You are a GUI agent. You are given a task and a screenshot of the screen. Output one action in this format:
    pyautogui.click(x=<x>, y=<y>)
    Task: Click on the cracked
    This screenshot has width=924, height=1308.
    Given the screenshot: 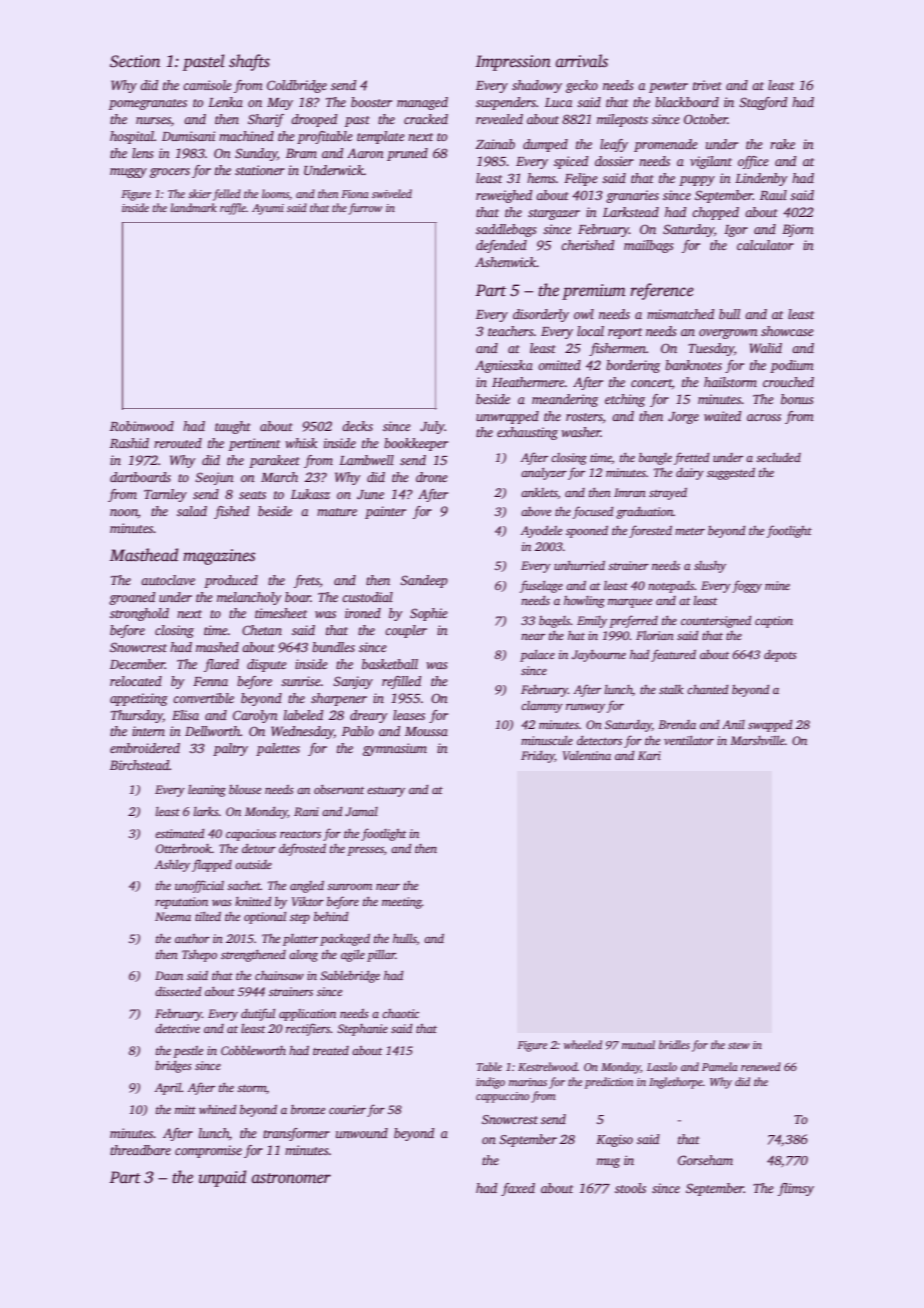 What is the action you would take?
    pyautogui.click(x=426, y=119)
